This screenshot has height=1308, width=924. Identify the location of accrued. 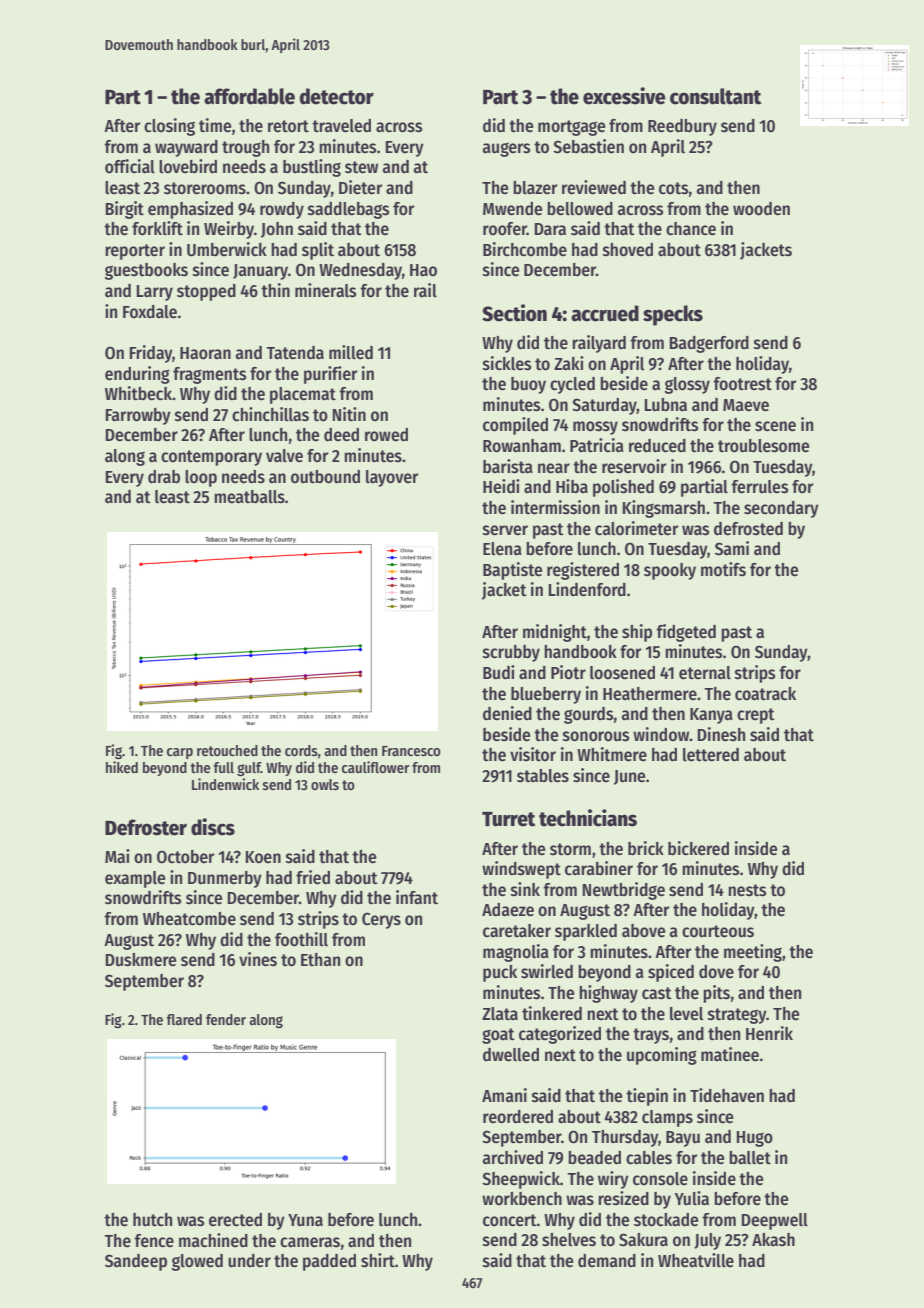
(605, 313).
